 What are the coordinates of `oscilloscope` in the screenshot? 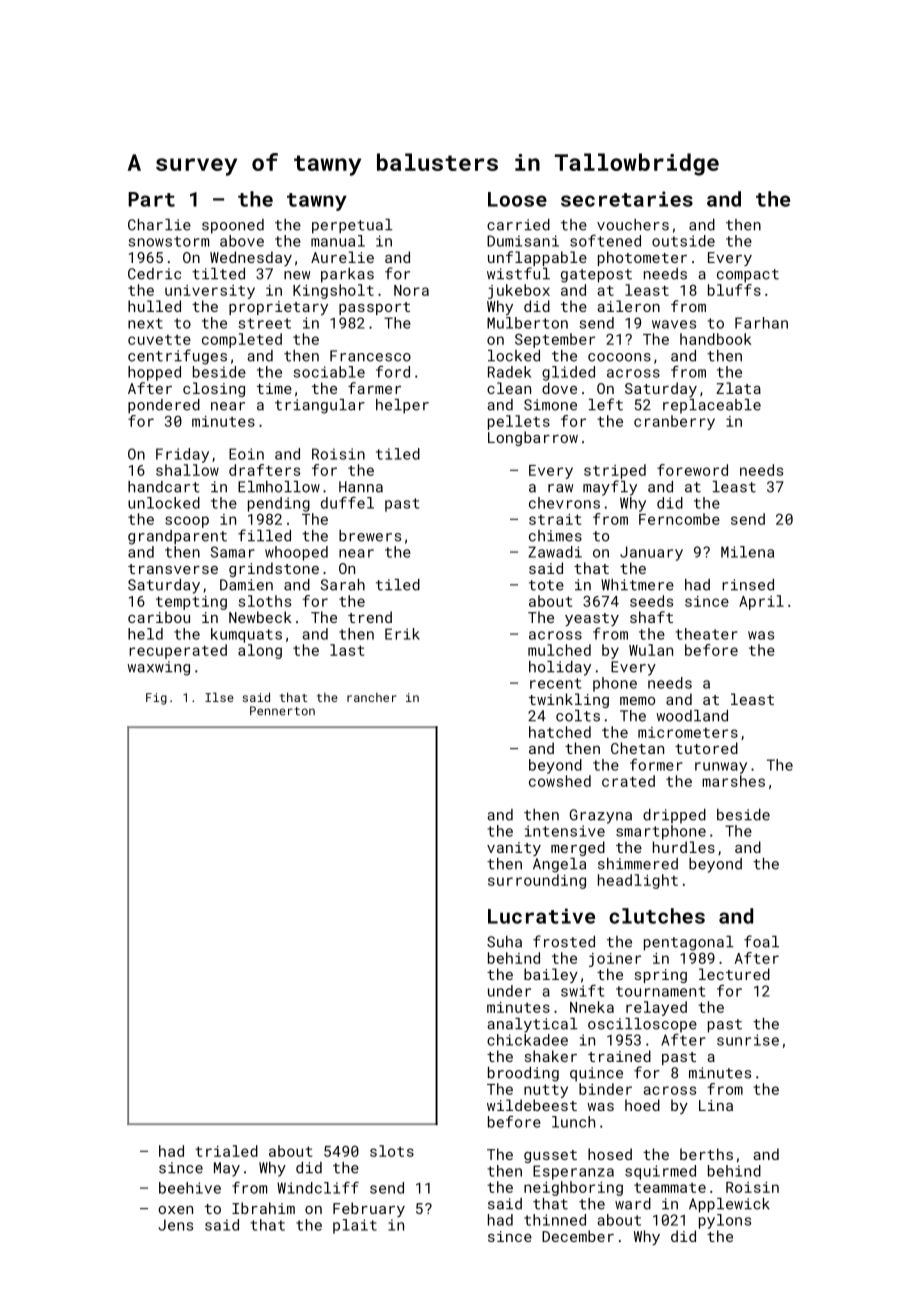 It's located at (642, 1025).
